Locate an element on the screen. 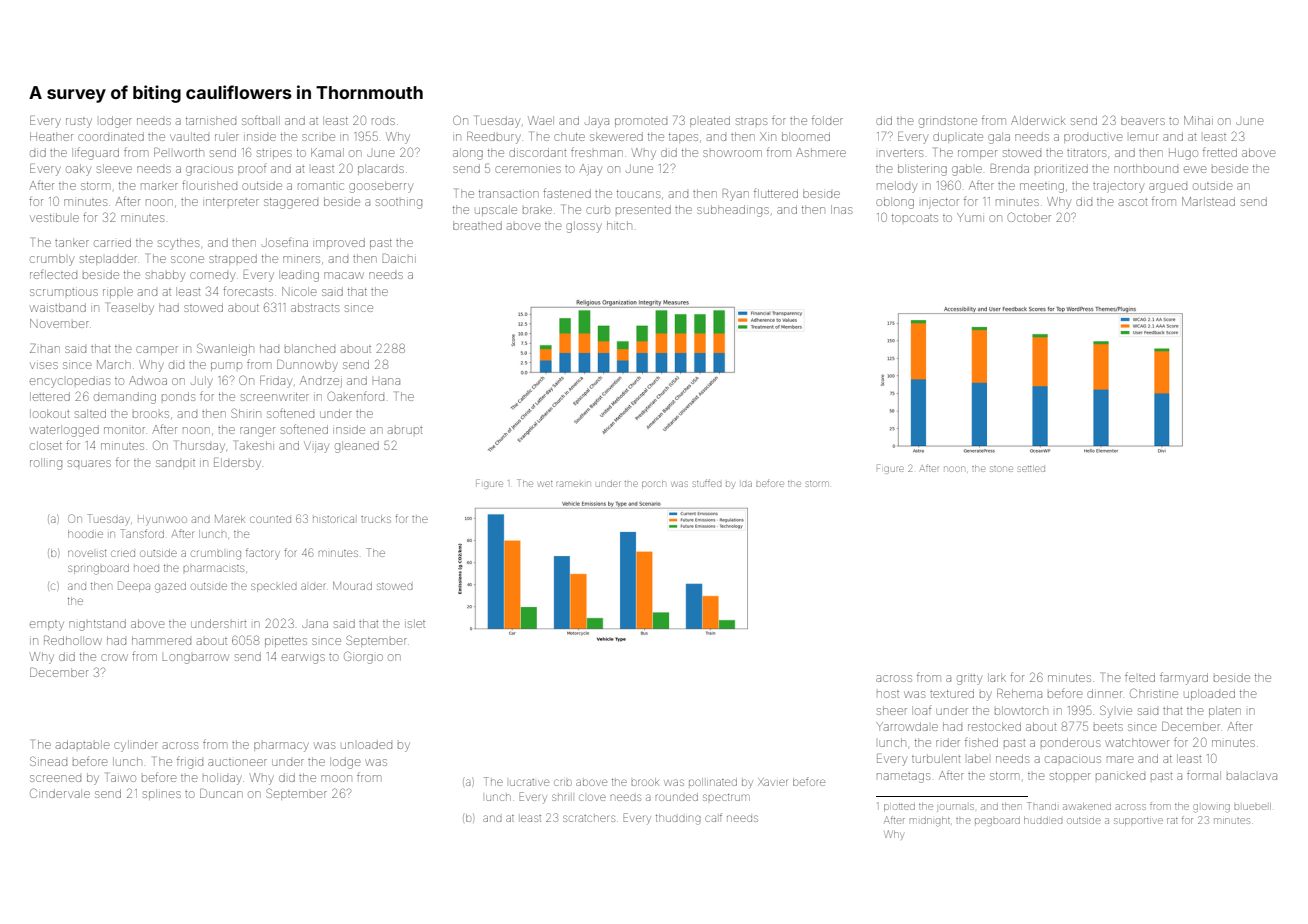 Image resolution: width=1308 pixels, height=924 pixels. settled is located at coordinates (1031, 469).
